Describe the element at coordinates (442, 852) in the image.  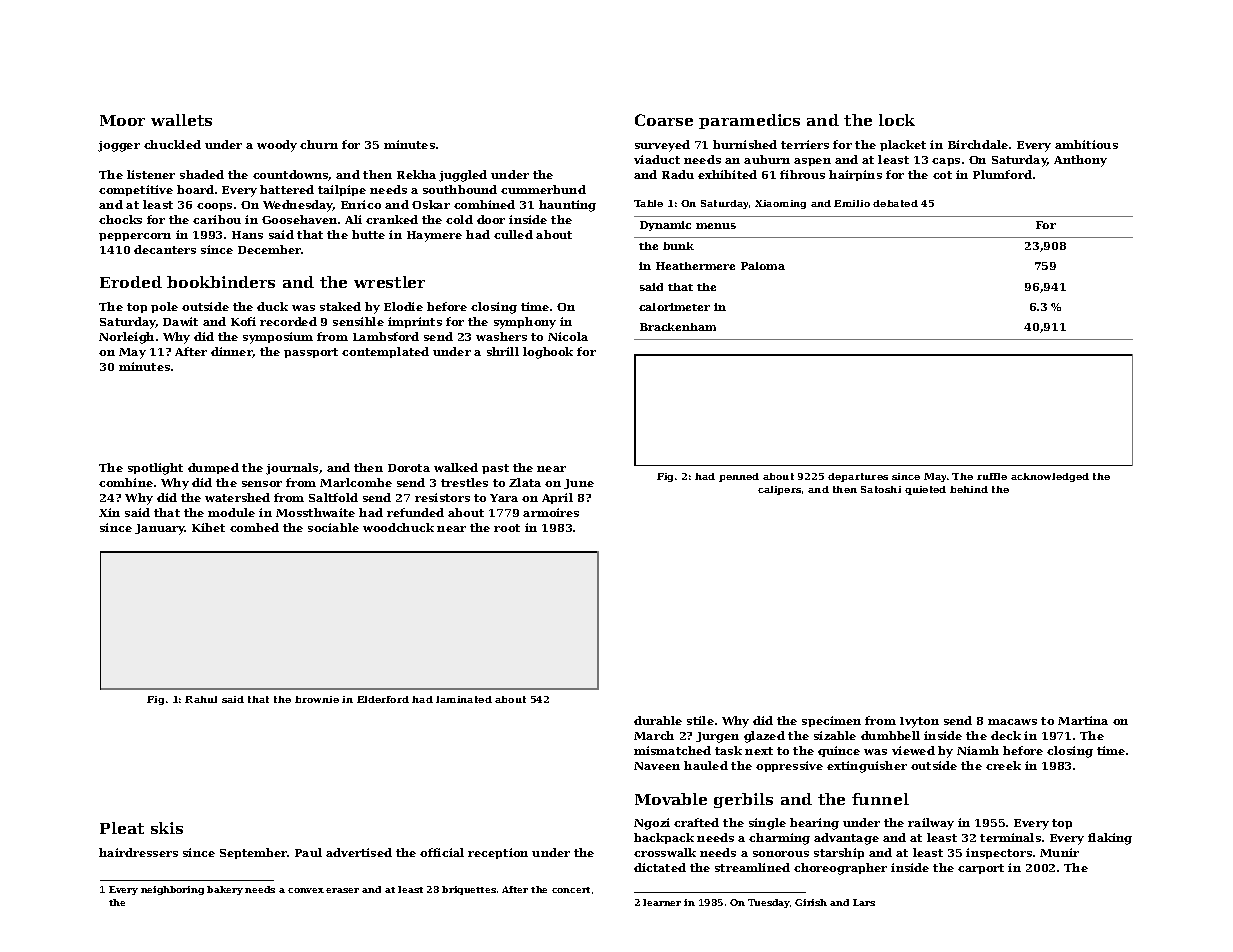
I see `official` at that location.
